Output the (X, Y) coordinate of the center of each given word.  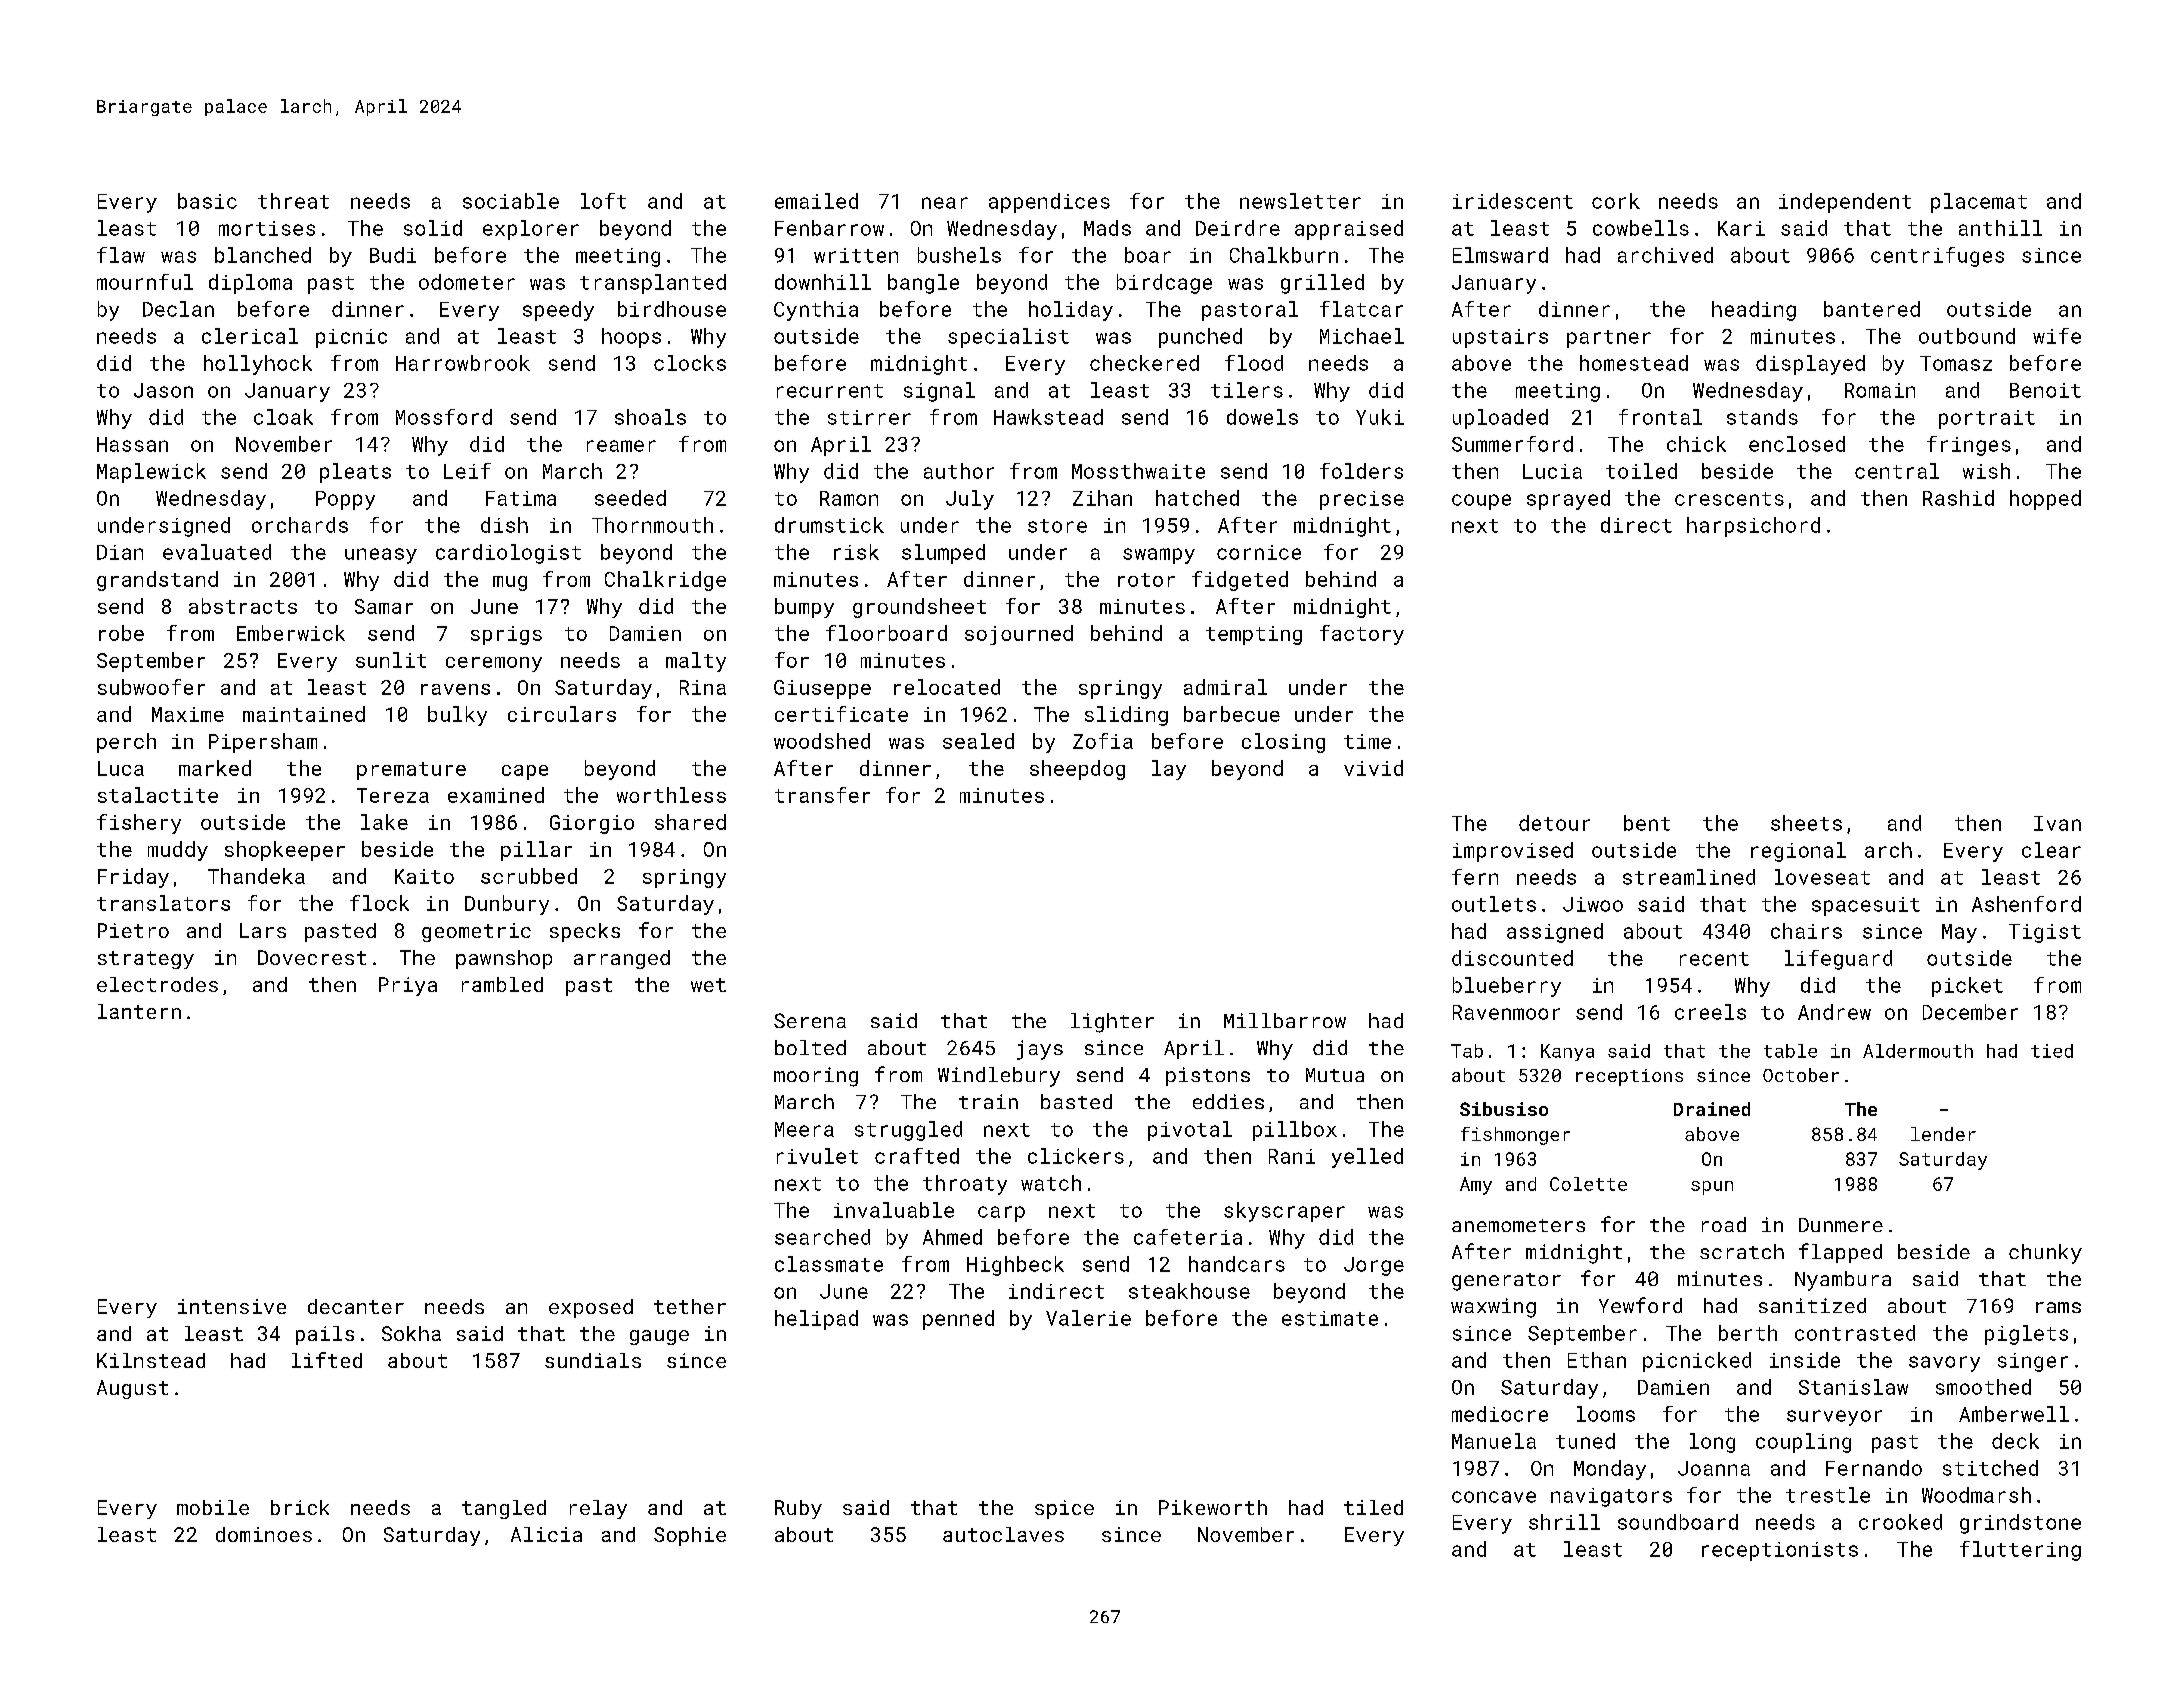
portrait (1987, 419)
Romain (1880, 390)
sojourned (1019, 635)
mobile (213, 1507)
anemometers (1518, 1225)
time (1367, 741)
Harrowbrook (463, 363)
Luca (121, 768)
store (1057, 526)
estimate (1330, 1318)
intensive (232, 1306)
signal (939, 392)
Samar (384, 606)
